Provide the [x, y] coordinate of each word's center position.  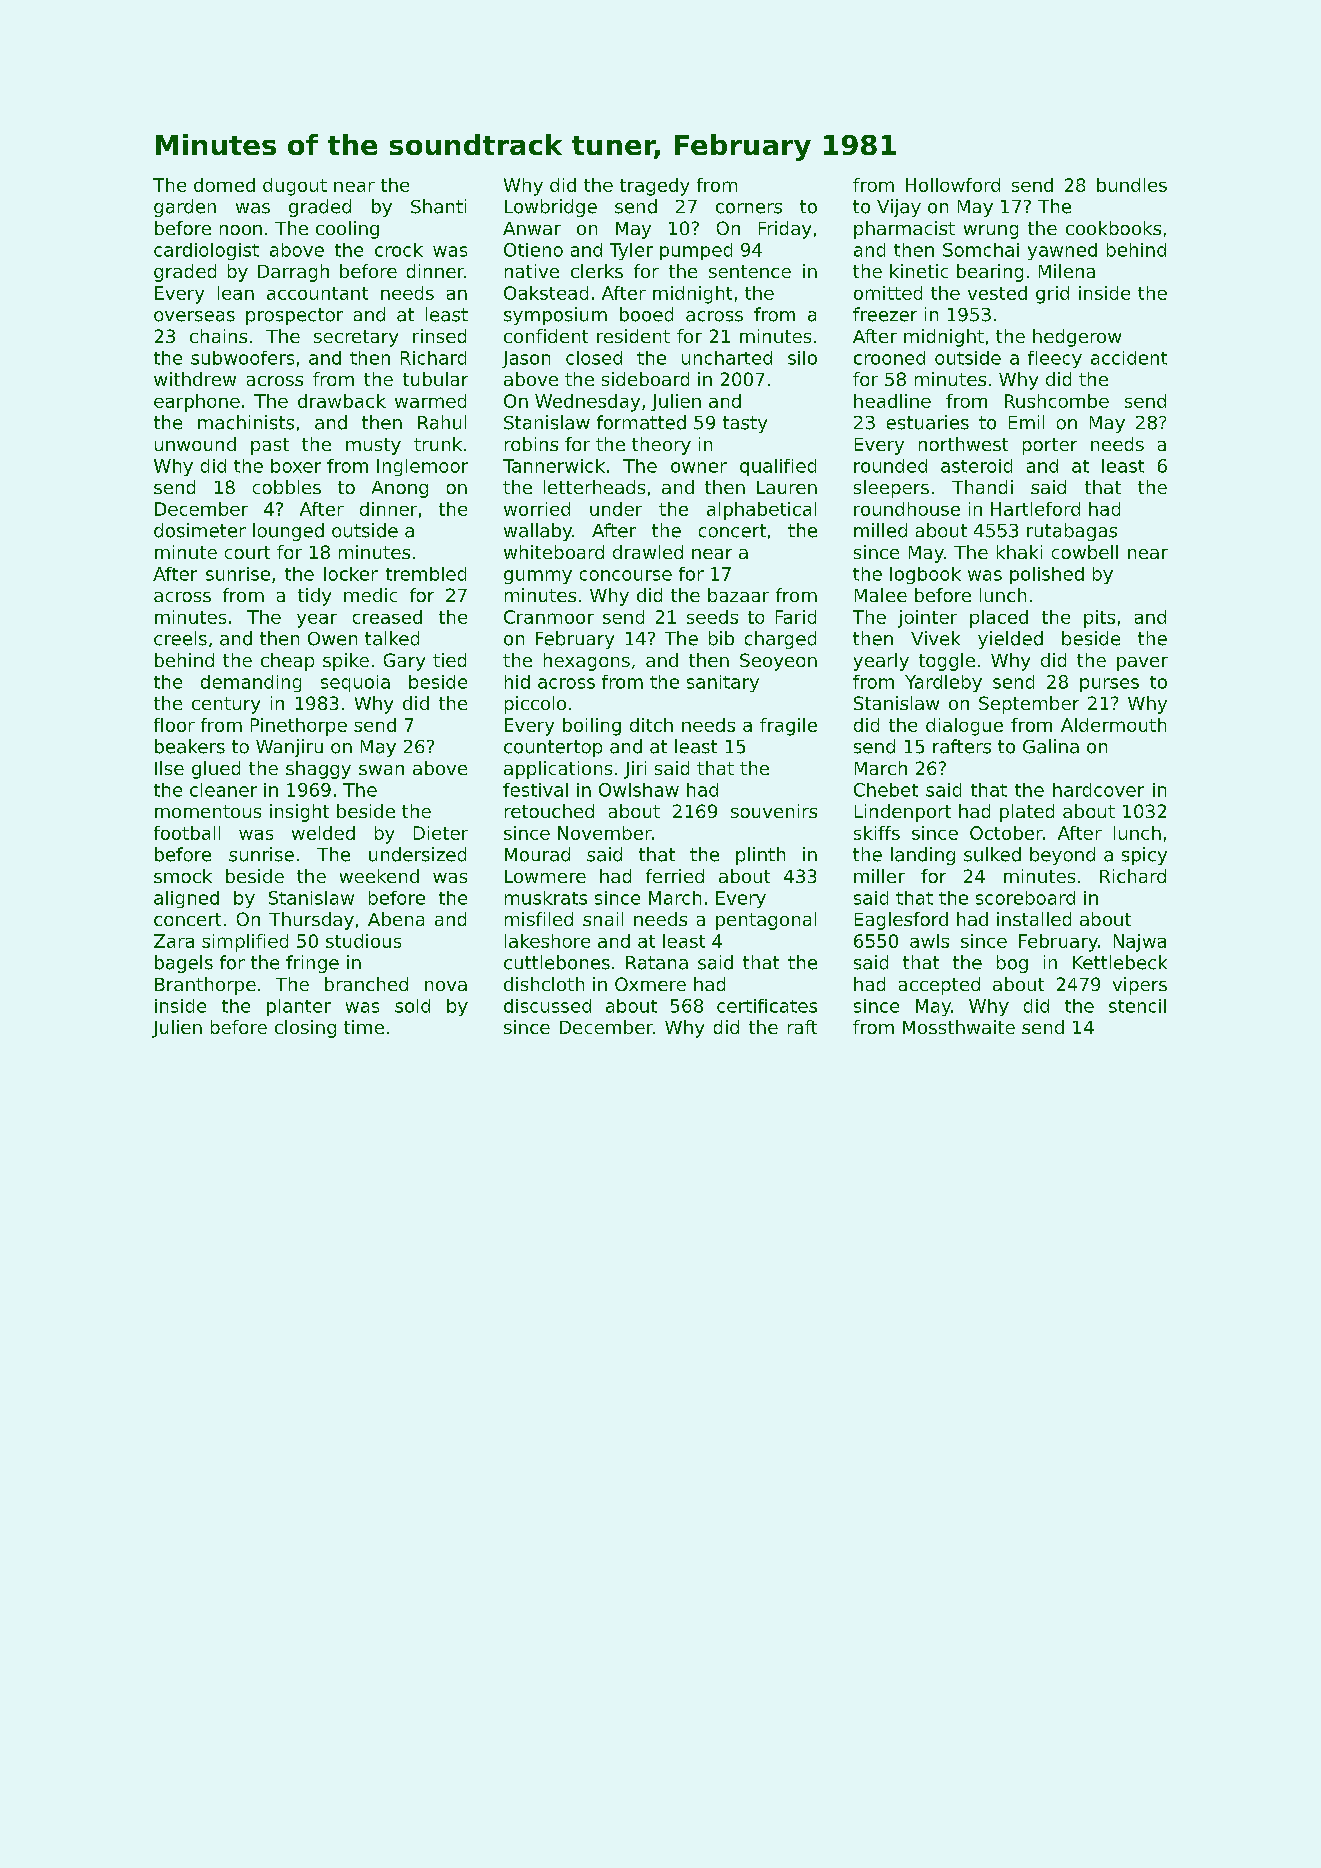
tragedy [654, 187]
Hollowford [953, 185]
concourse [626, 575]
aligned [186, 899]
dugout [295, 187]
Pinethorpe [299, 727]
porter [1050, 446]
